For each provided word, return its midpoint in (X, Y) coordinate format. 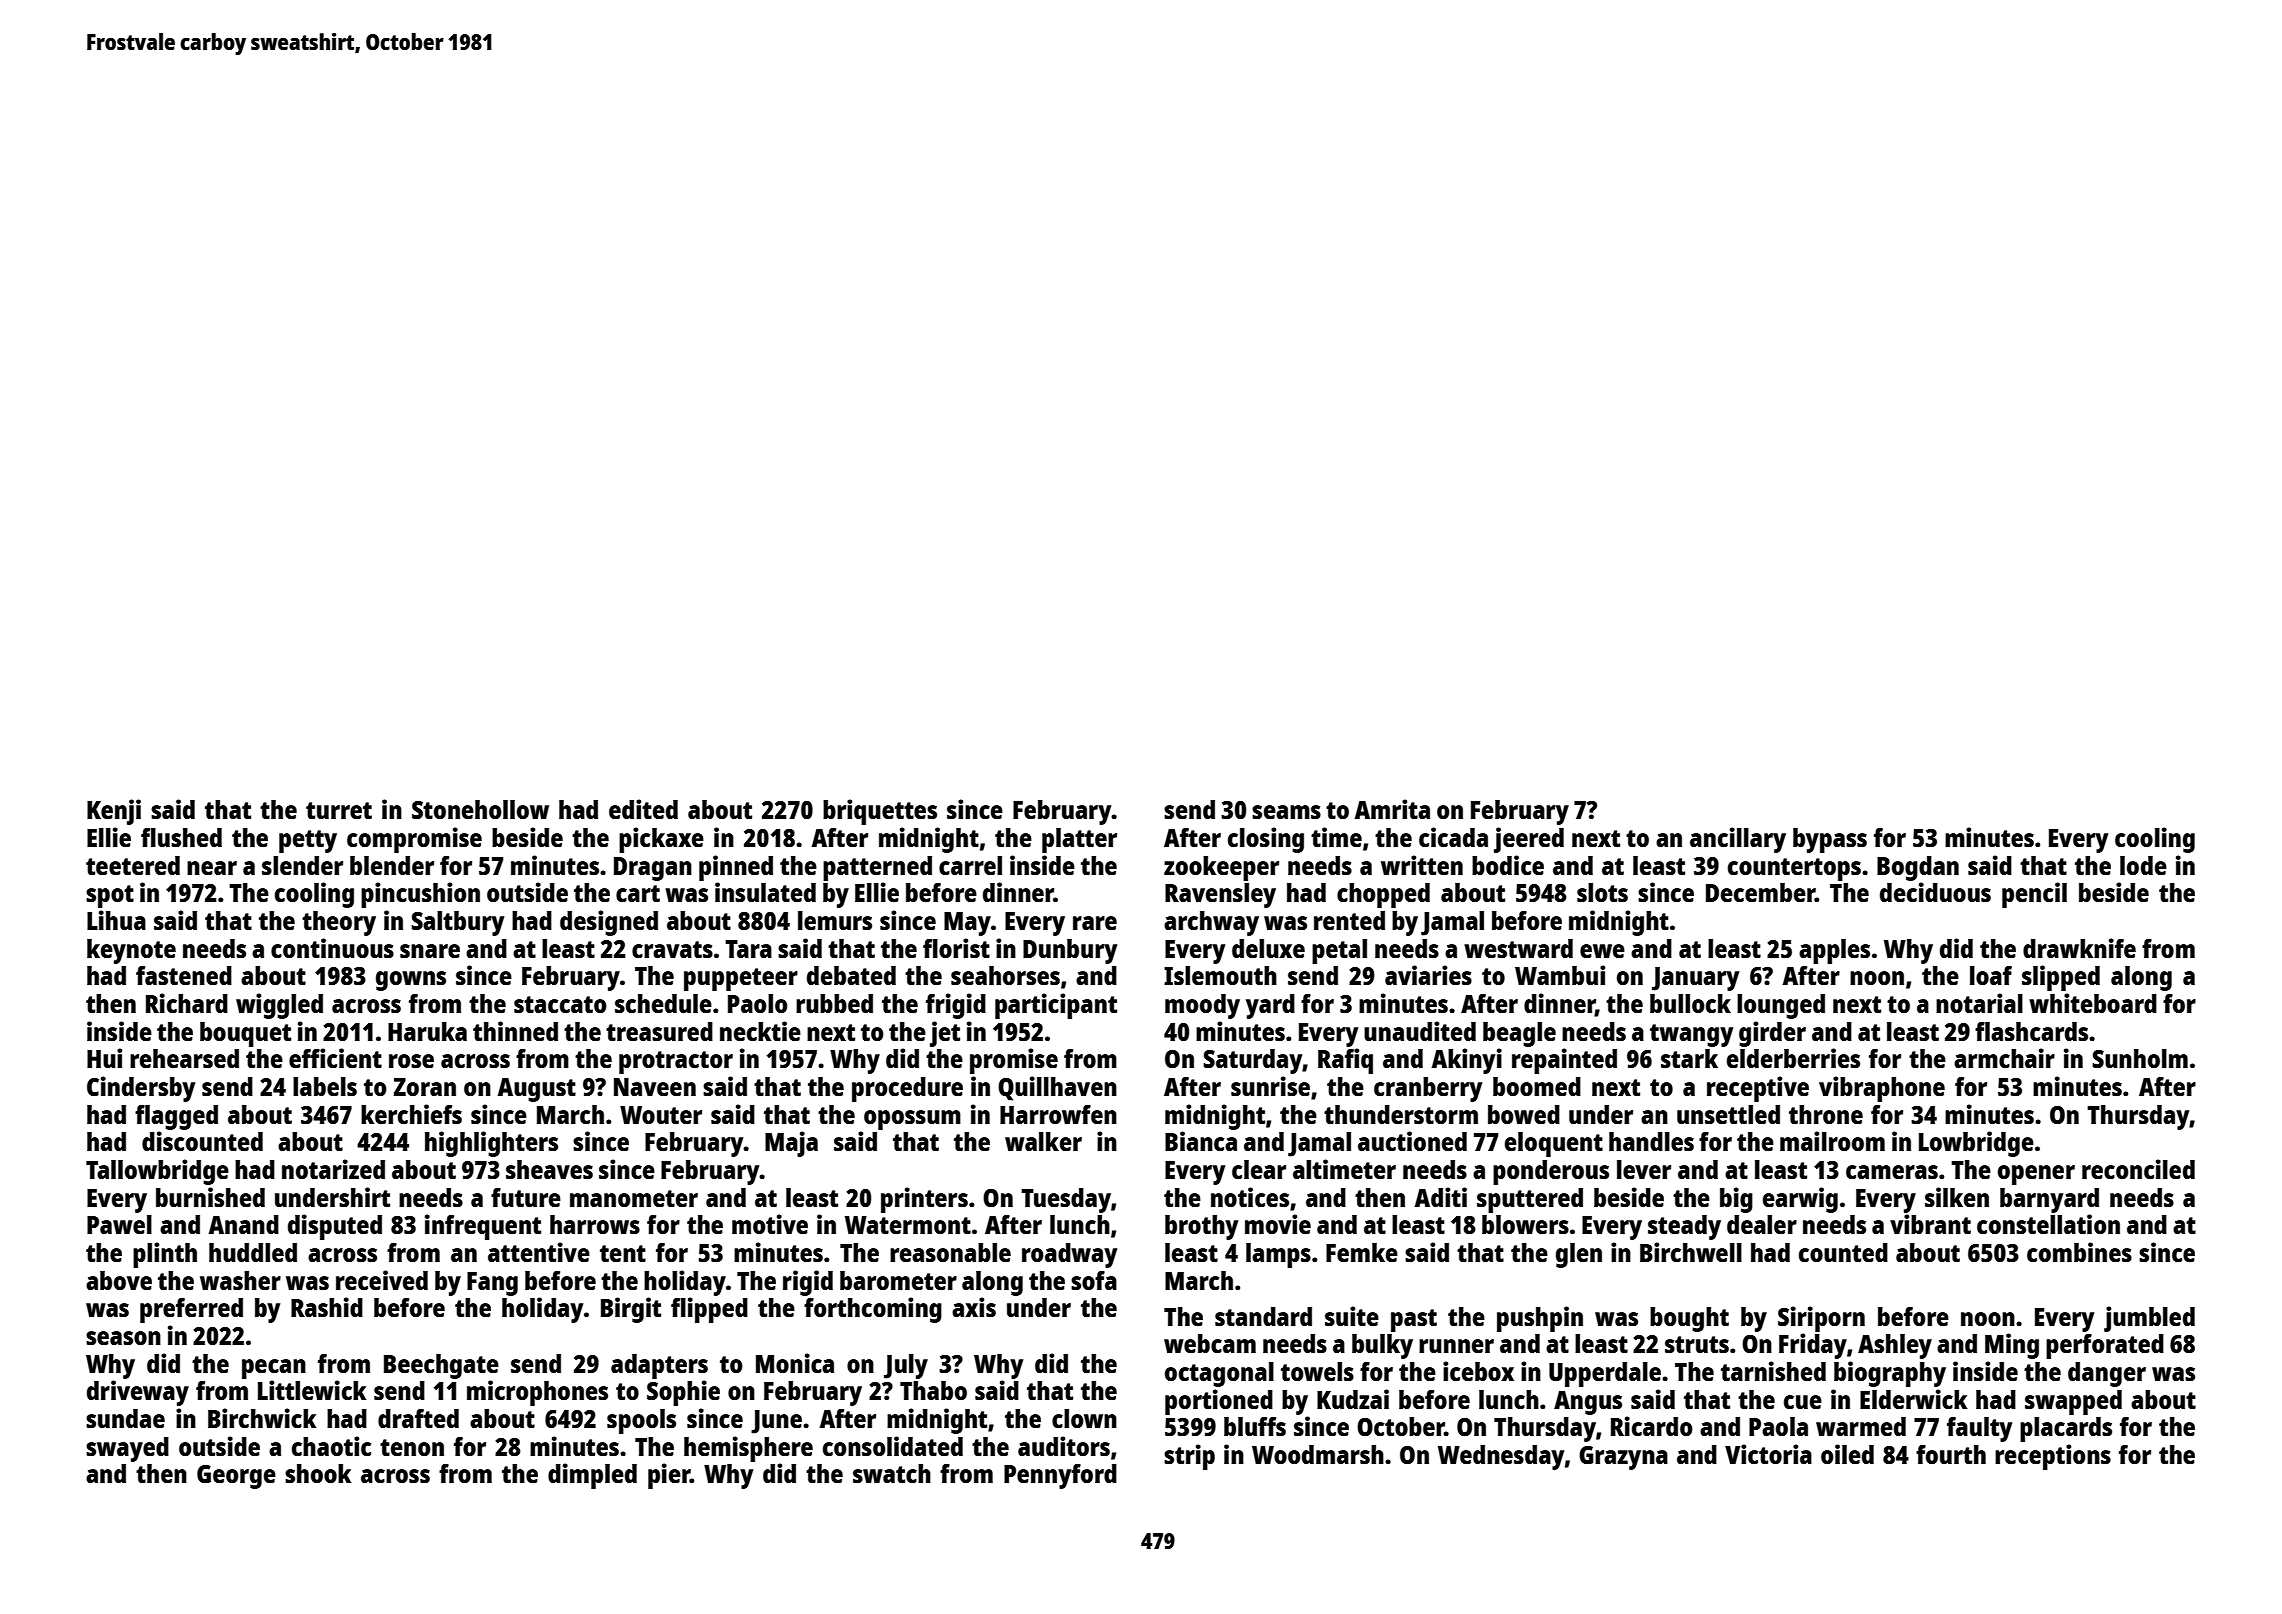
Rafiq (1345, 1061)
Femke (1362, 1252)
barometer (898, 1280)
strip (1189, 1457)
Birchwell (1691, 1252)
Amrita (1392, 809)
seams (1286, 812)
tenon (412, 1447)
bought (1689, 1319)
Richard (187, 1003)
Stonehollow (480, 809)
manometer (634, 1198)
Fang (492, 1284)
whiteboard (2093, 1003)
